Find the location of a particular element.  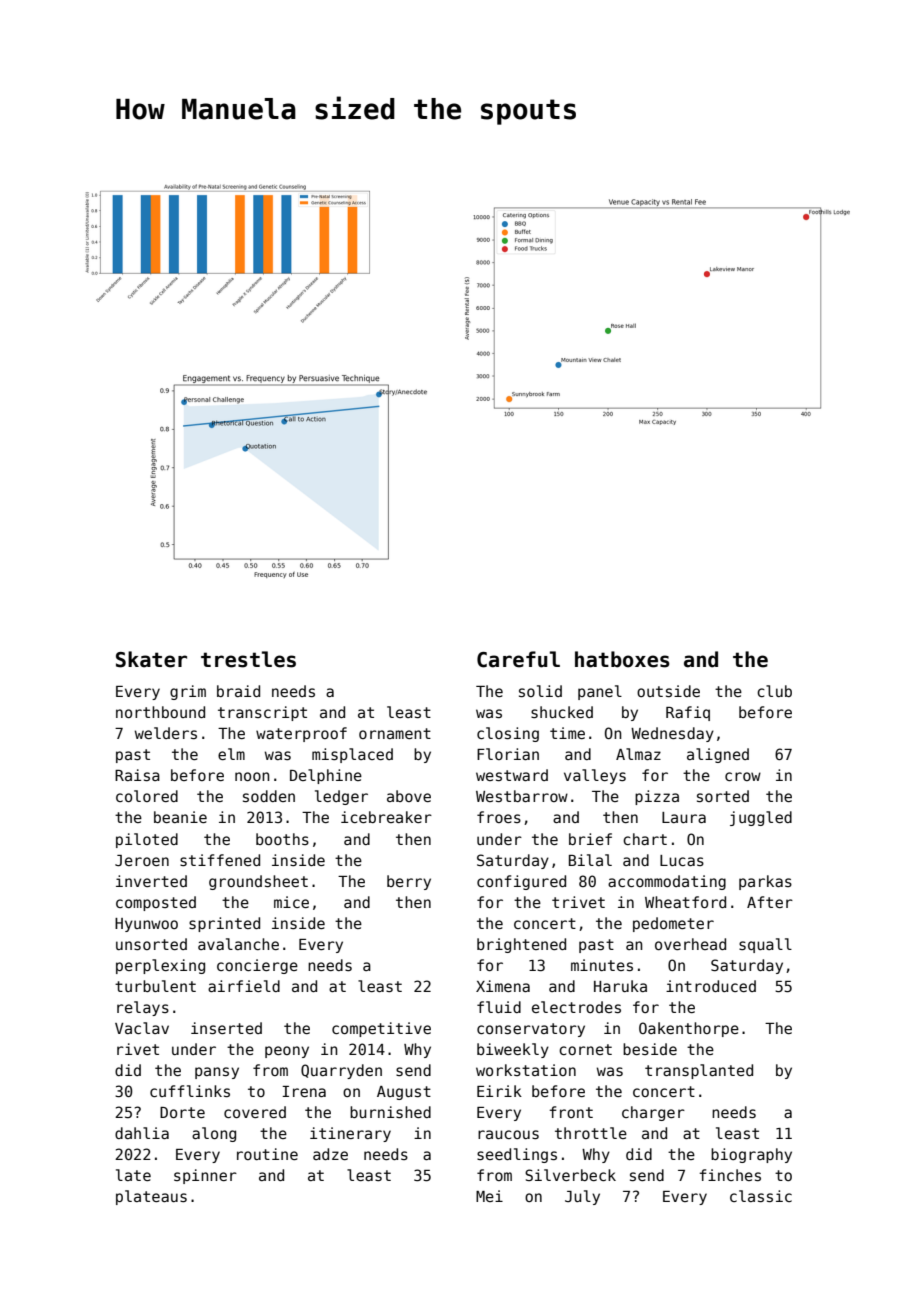

brief is located at coordinates (590, 839).
